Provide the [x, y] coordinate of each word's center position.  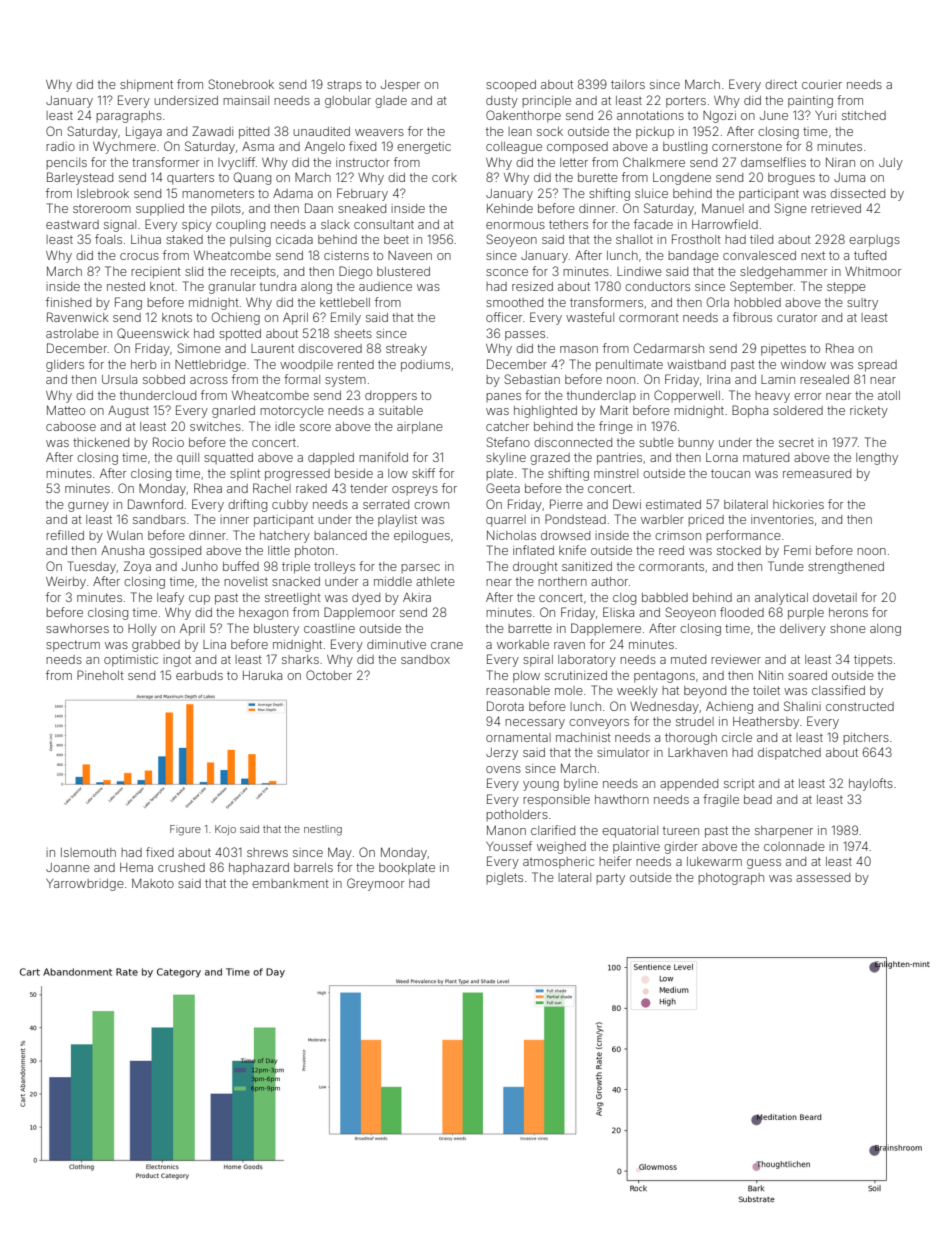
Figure [185, 830]
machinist [583, 737]
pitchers [866, 738]
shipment [146, 86]
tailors [628, 84]
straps [344, 86]
